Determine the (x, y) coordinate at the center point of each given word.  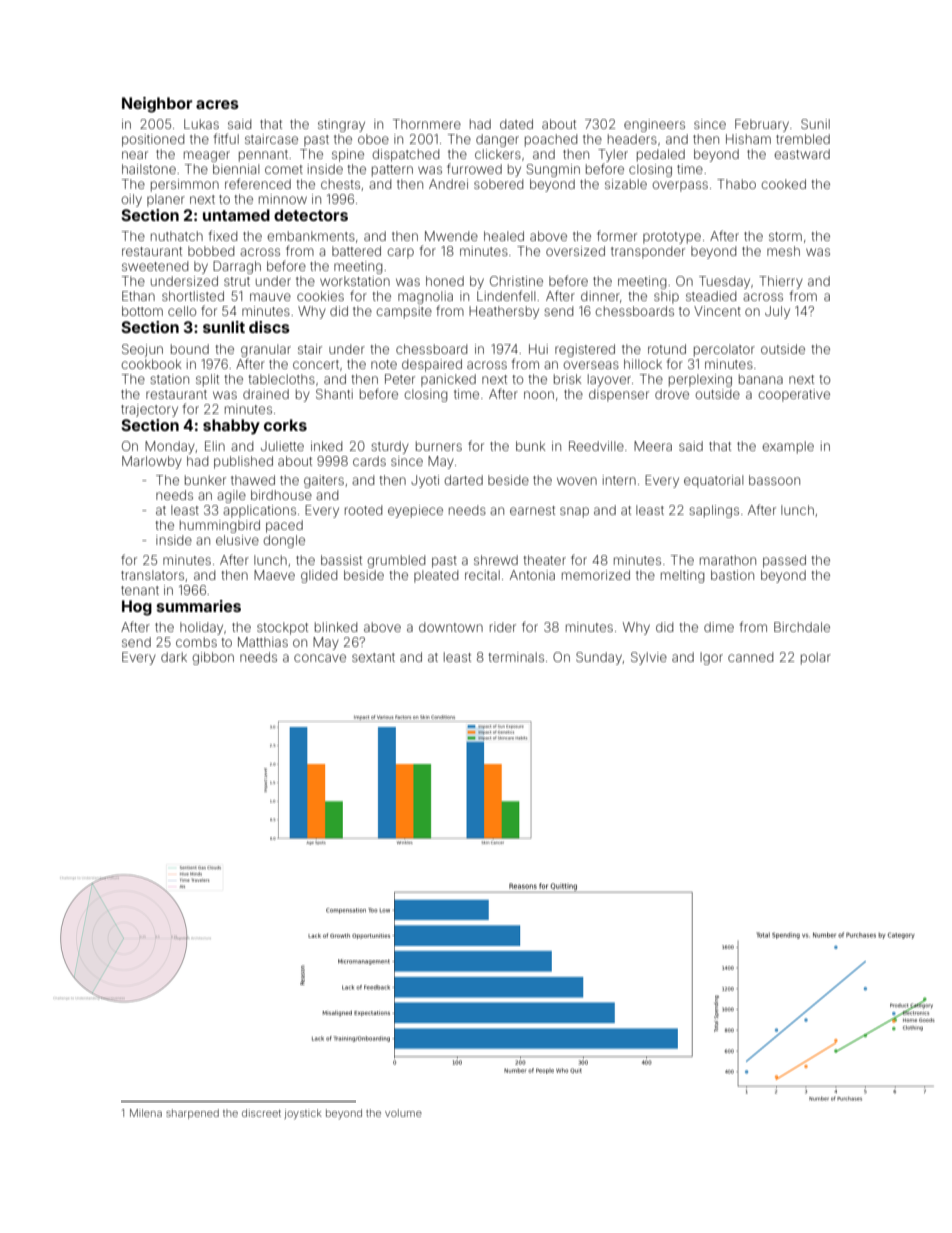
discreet (261, 1113)
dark (174, 657)
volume (403, 1113)
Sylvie (649, 658)
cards (369, 461)
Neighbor (157, 105)
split (207, 380)
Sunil (815, 124)
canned (751, 657)
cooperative (794, 395)
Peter (400, 379)
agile (231, 496)
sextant (373, 657)
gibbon (213, 658)
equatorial (714, 481)
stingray (341, 125)
